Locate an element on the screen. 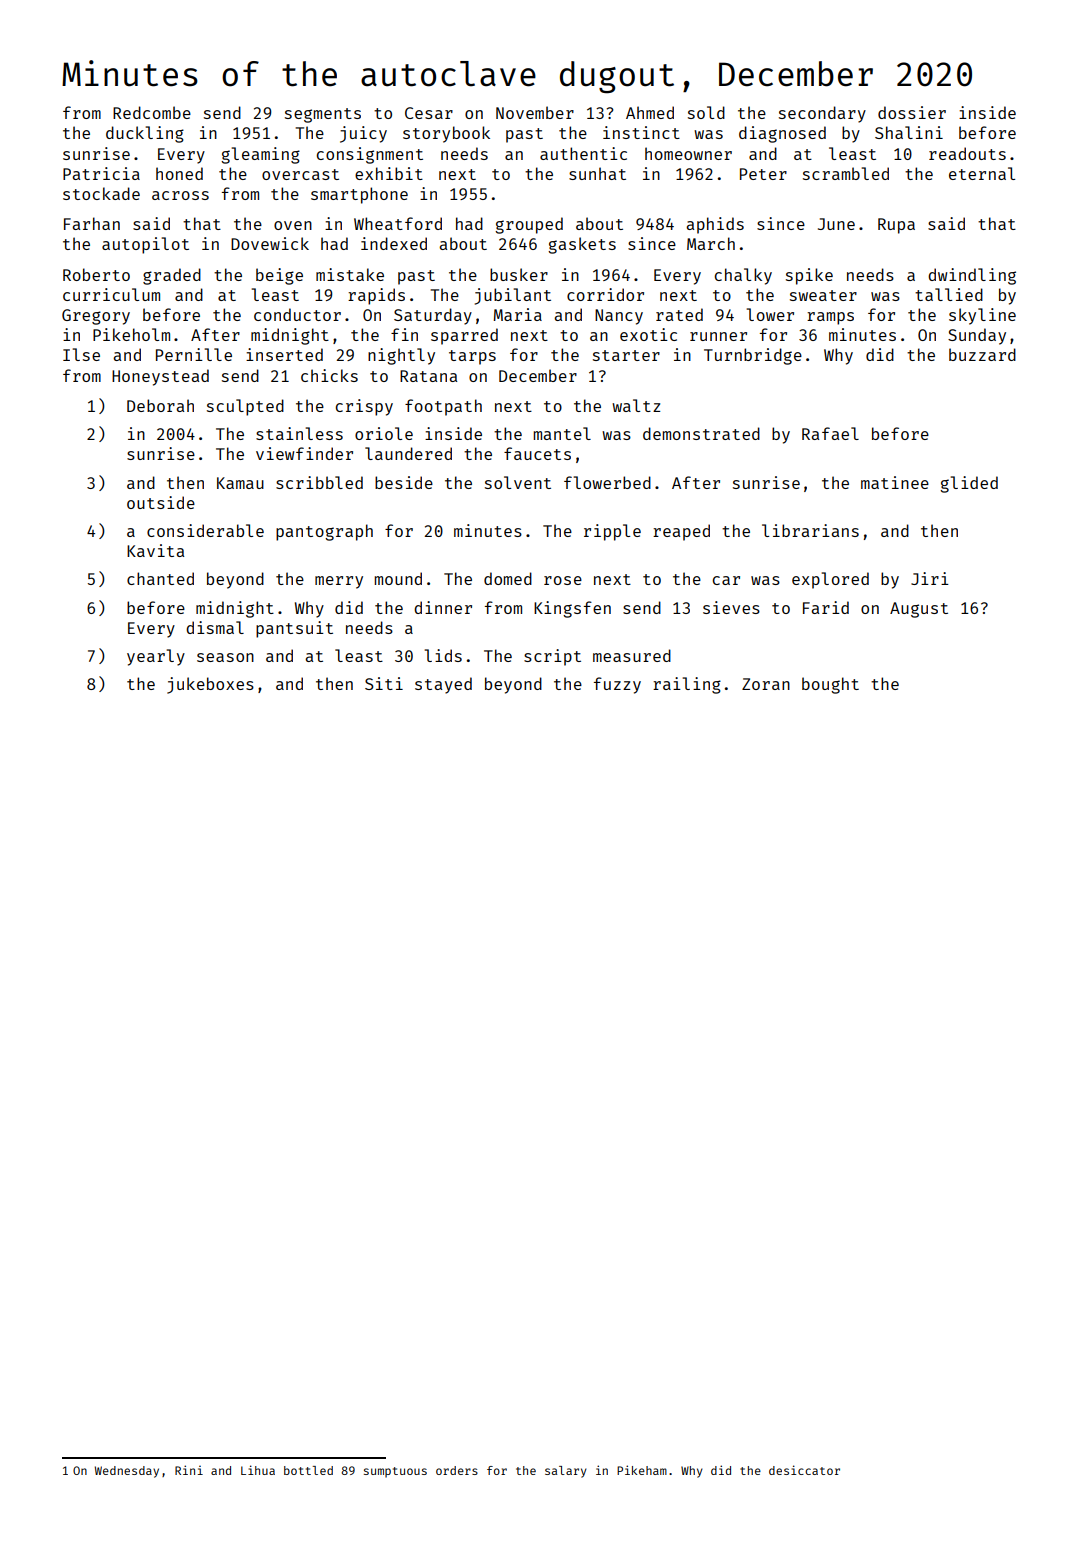  corridor is located at coordinates (605, 294).
